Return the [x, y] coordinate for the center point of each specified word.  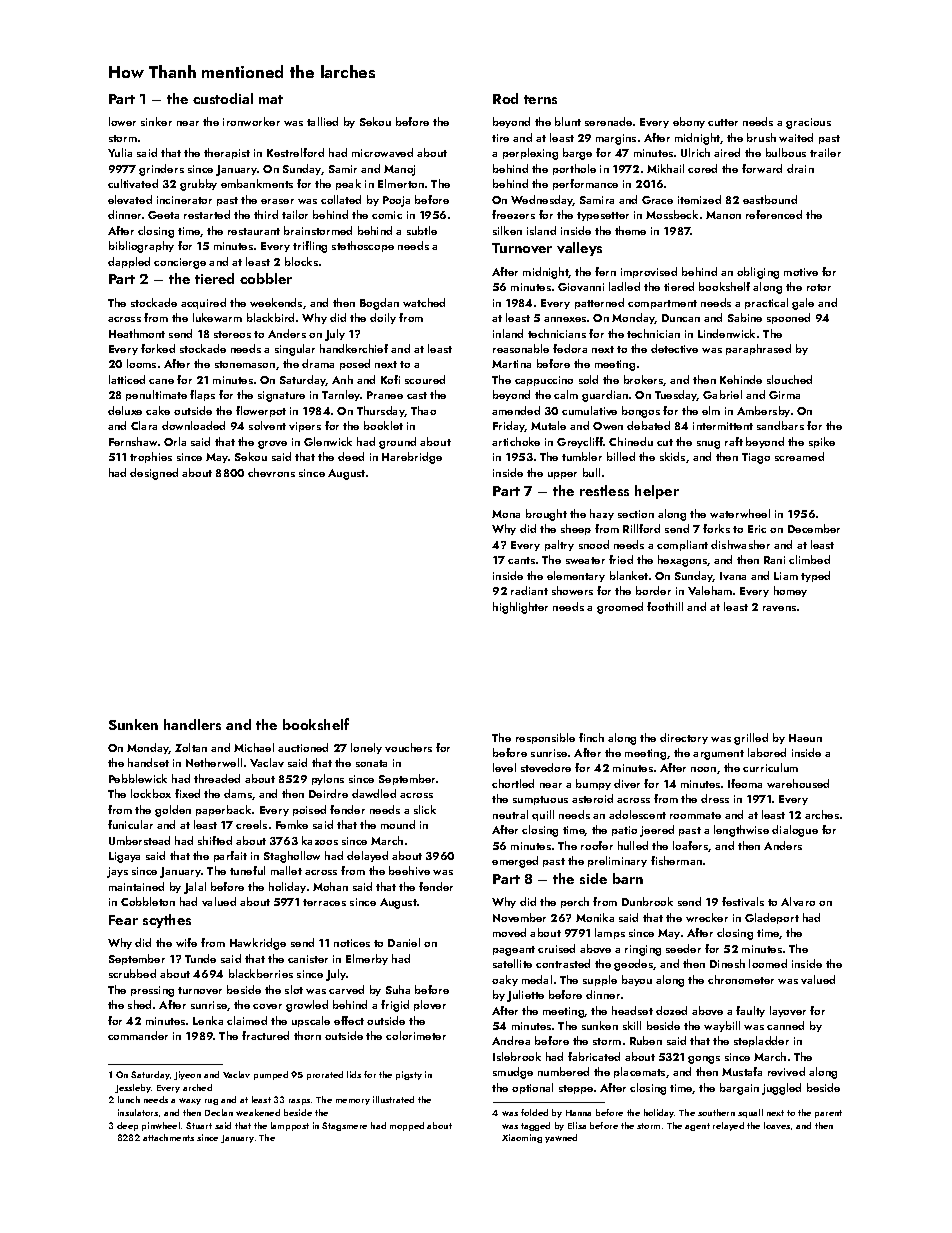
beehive [409, 870]
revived [786, 1071]
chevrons [271, 472]
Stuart [199, 1125]
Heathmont [137, 333]
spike [822, 442]
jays [117, 872]
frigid [395, 1006]
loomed [768, 963]
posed [355, 364]
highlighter [520, 608]
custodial [223, 98]
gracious [808, 123]
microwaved [382, 152]
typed [815, 576]
